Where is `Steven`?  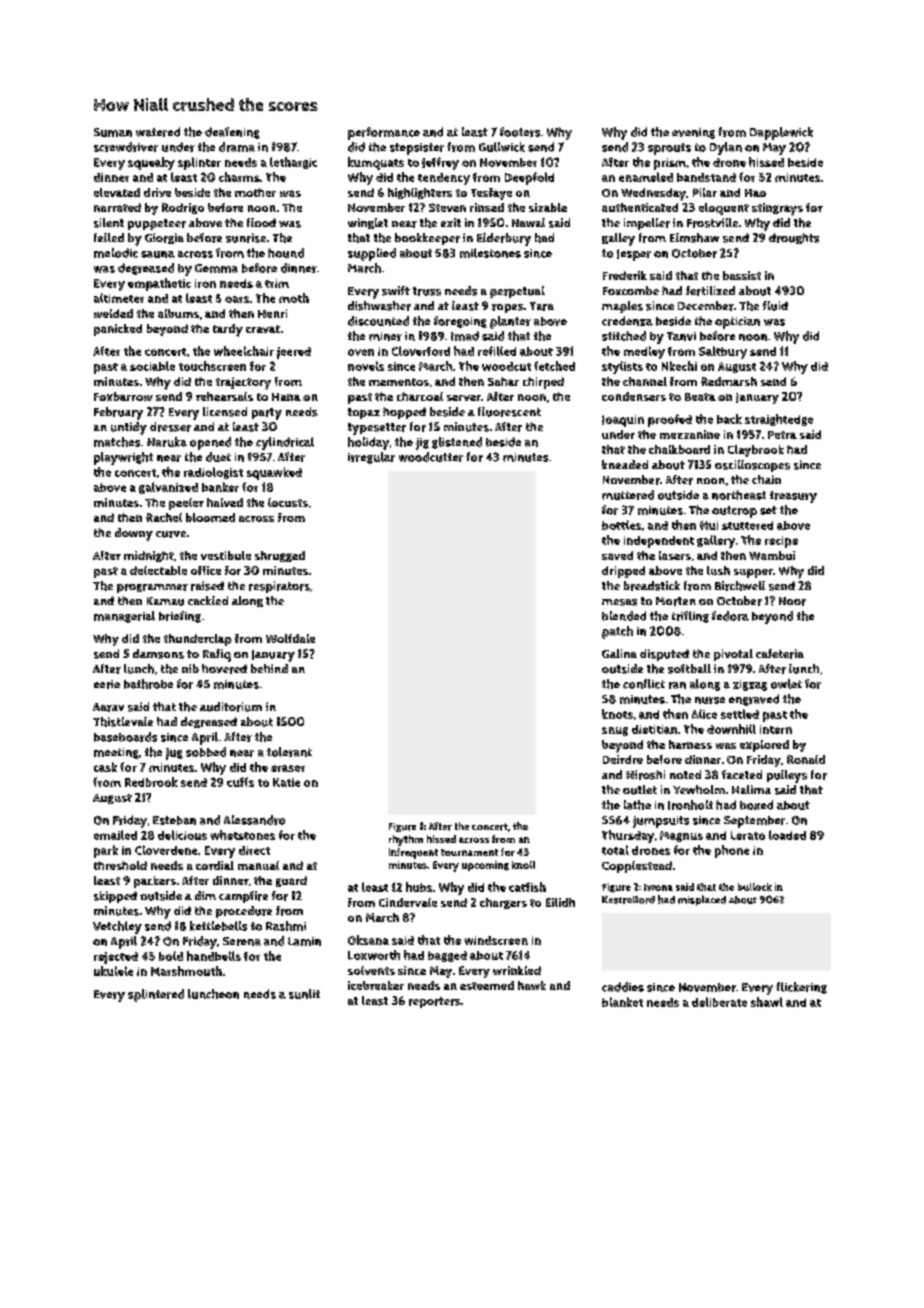 Steven is located at coordinates (447, 207).
